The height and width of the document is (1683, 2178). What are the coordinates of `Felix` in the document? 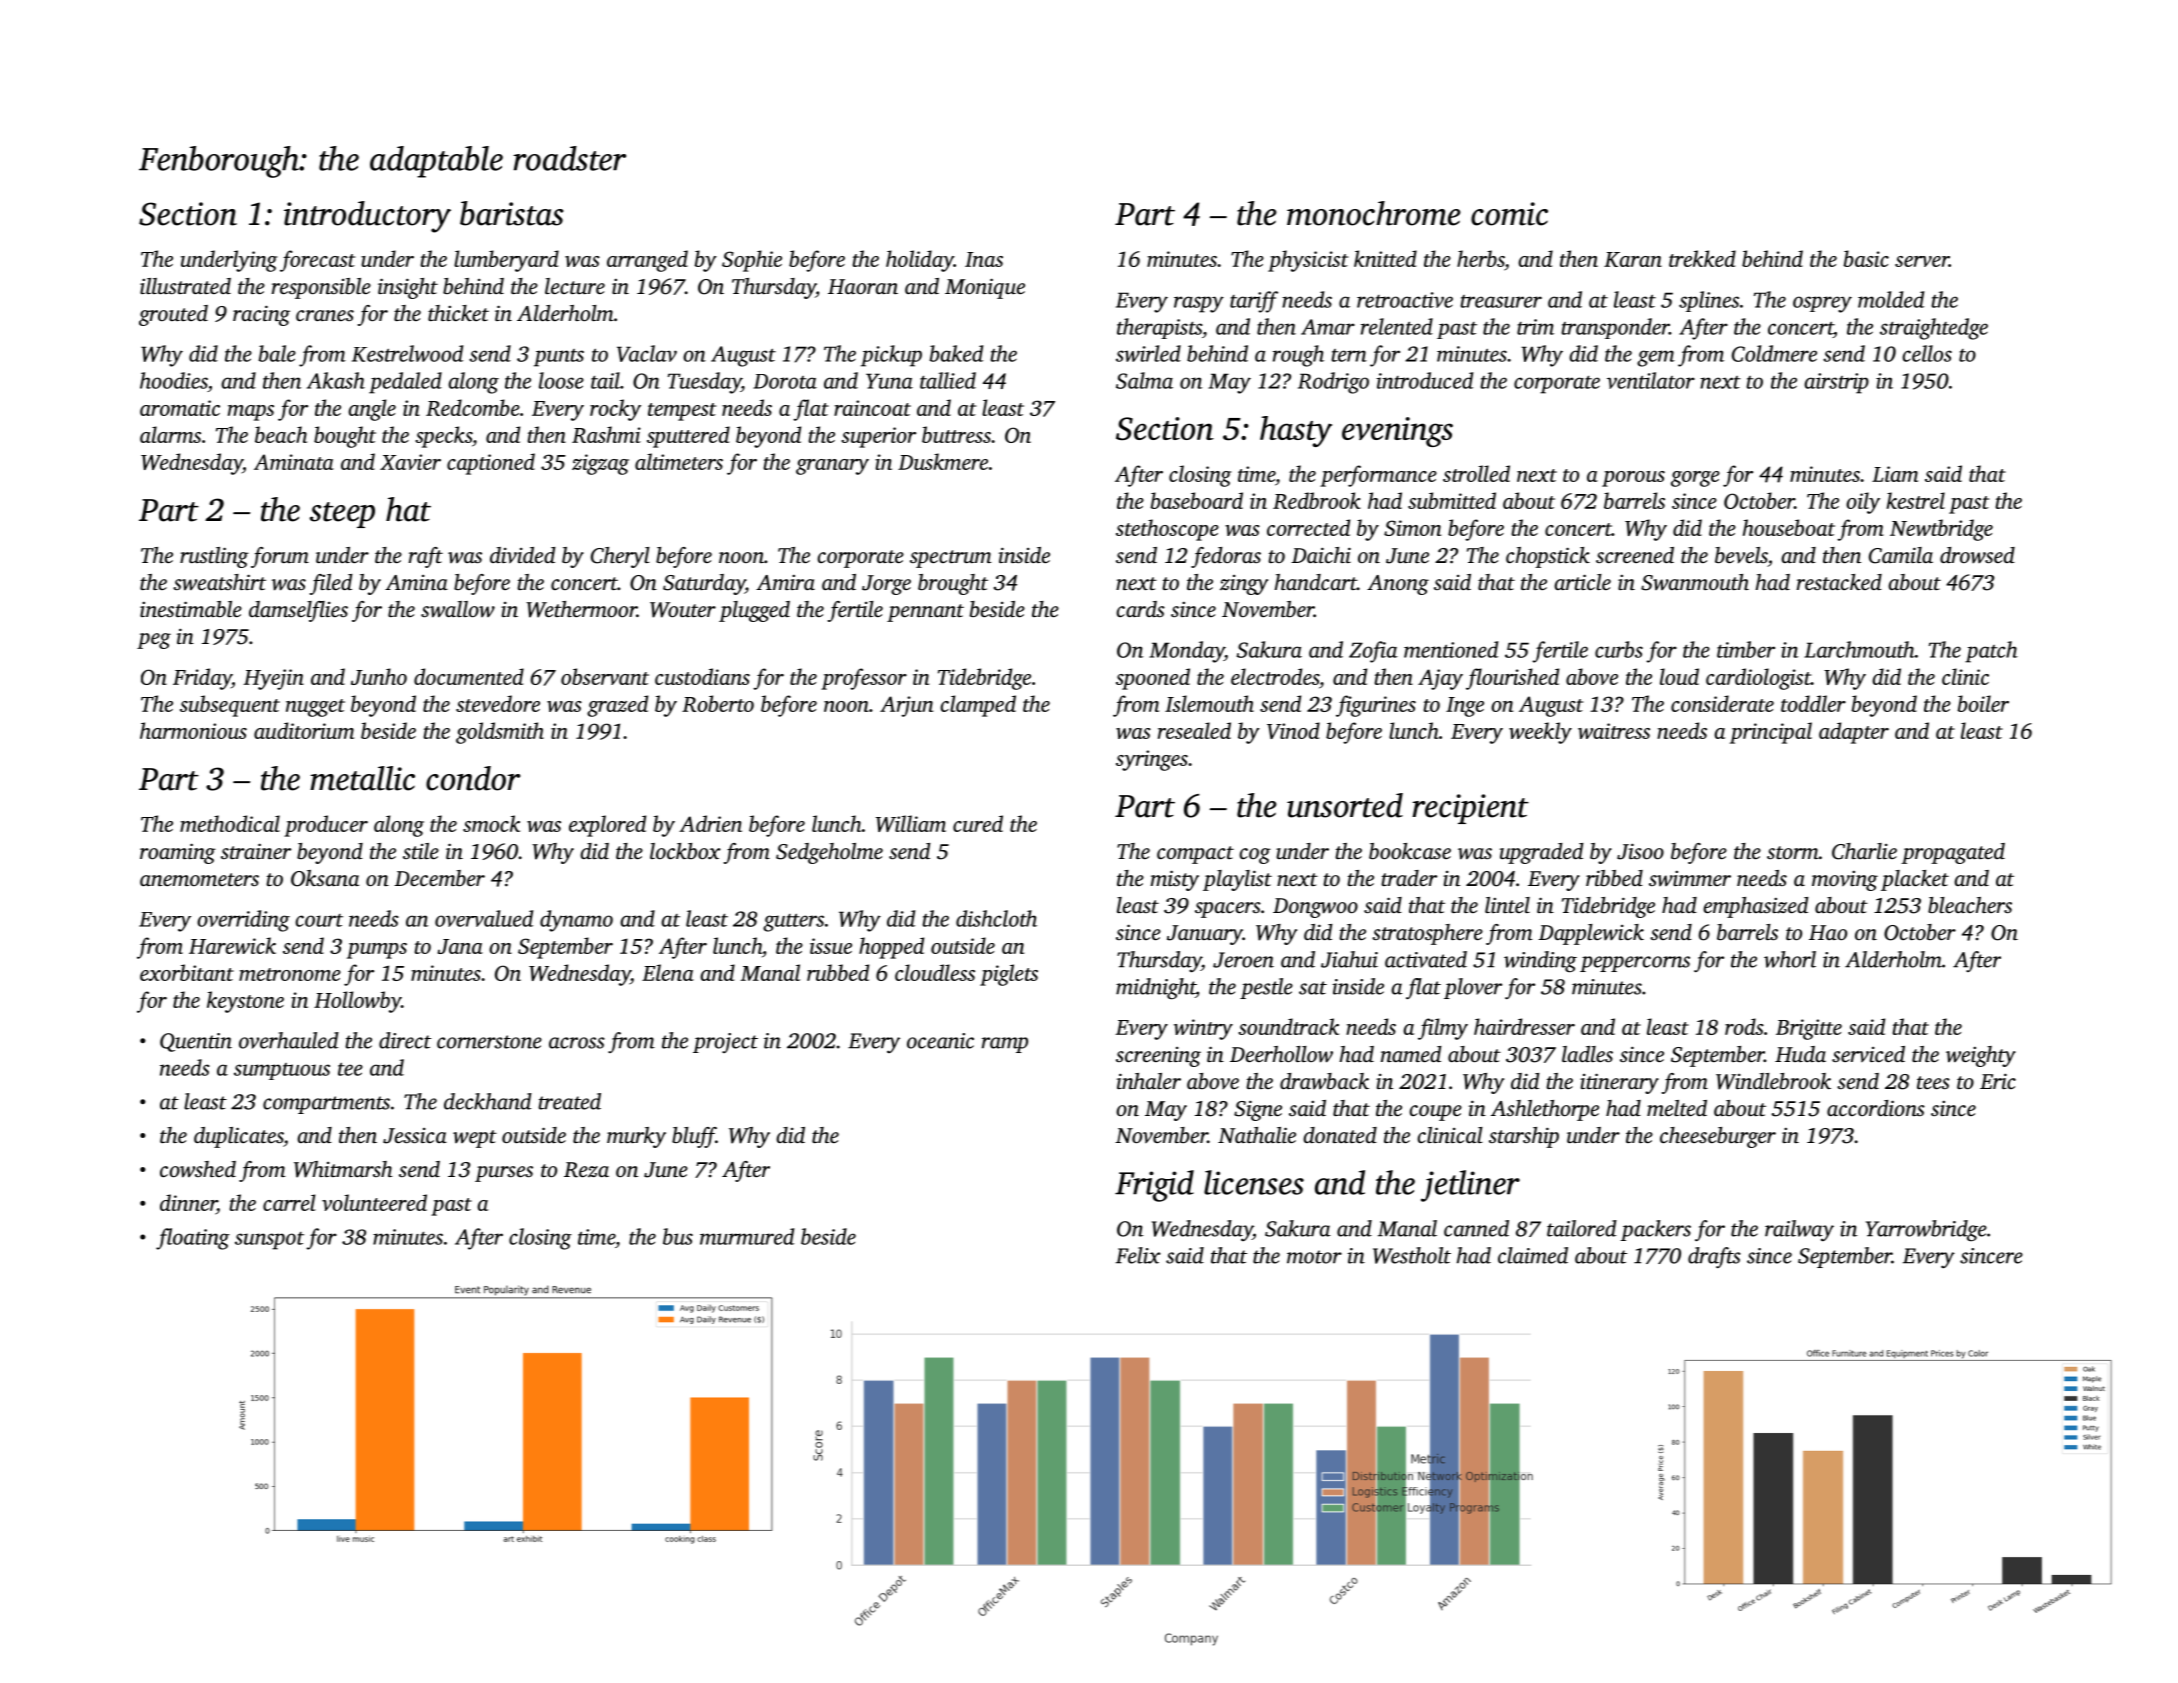 It's located at (1138, 1255).
